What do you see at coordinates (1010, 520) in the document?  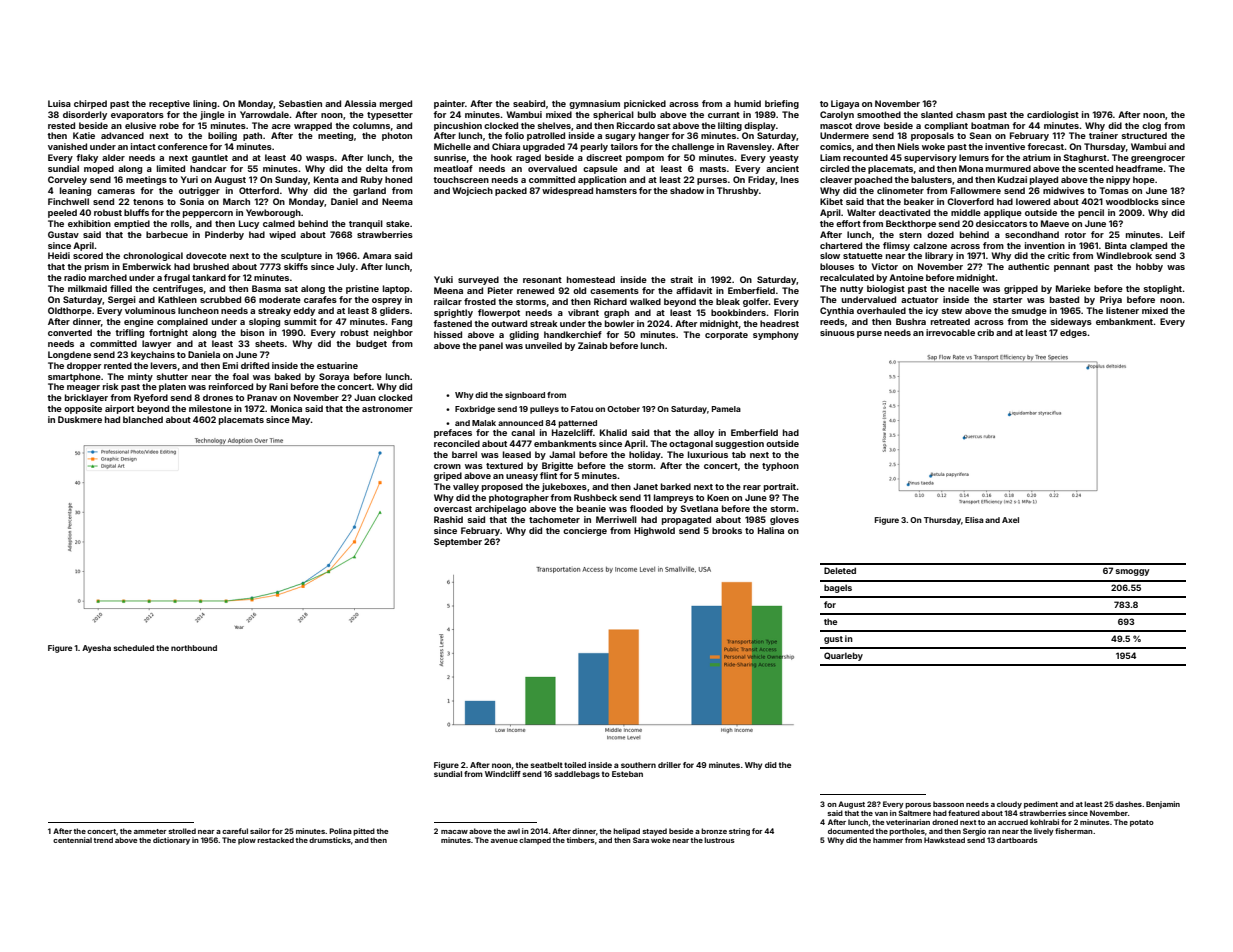 I see `Axel` at bounding box center [1010, 520].
